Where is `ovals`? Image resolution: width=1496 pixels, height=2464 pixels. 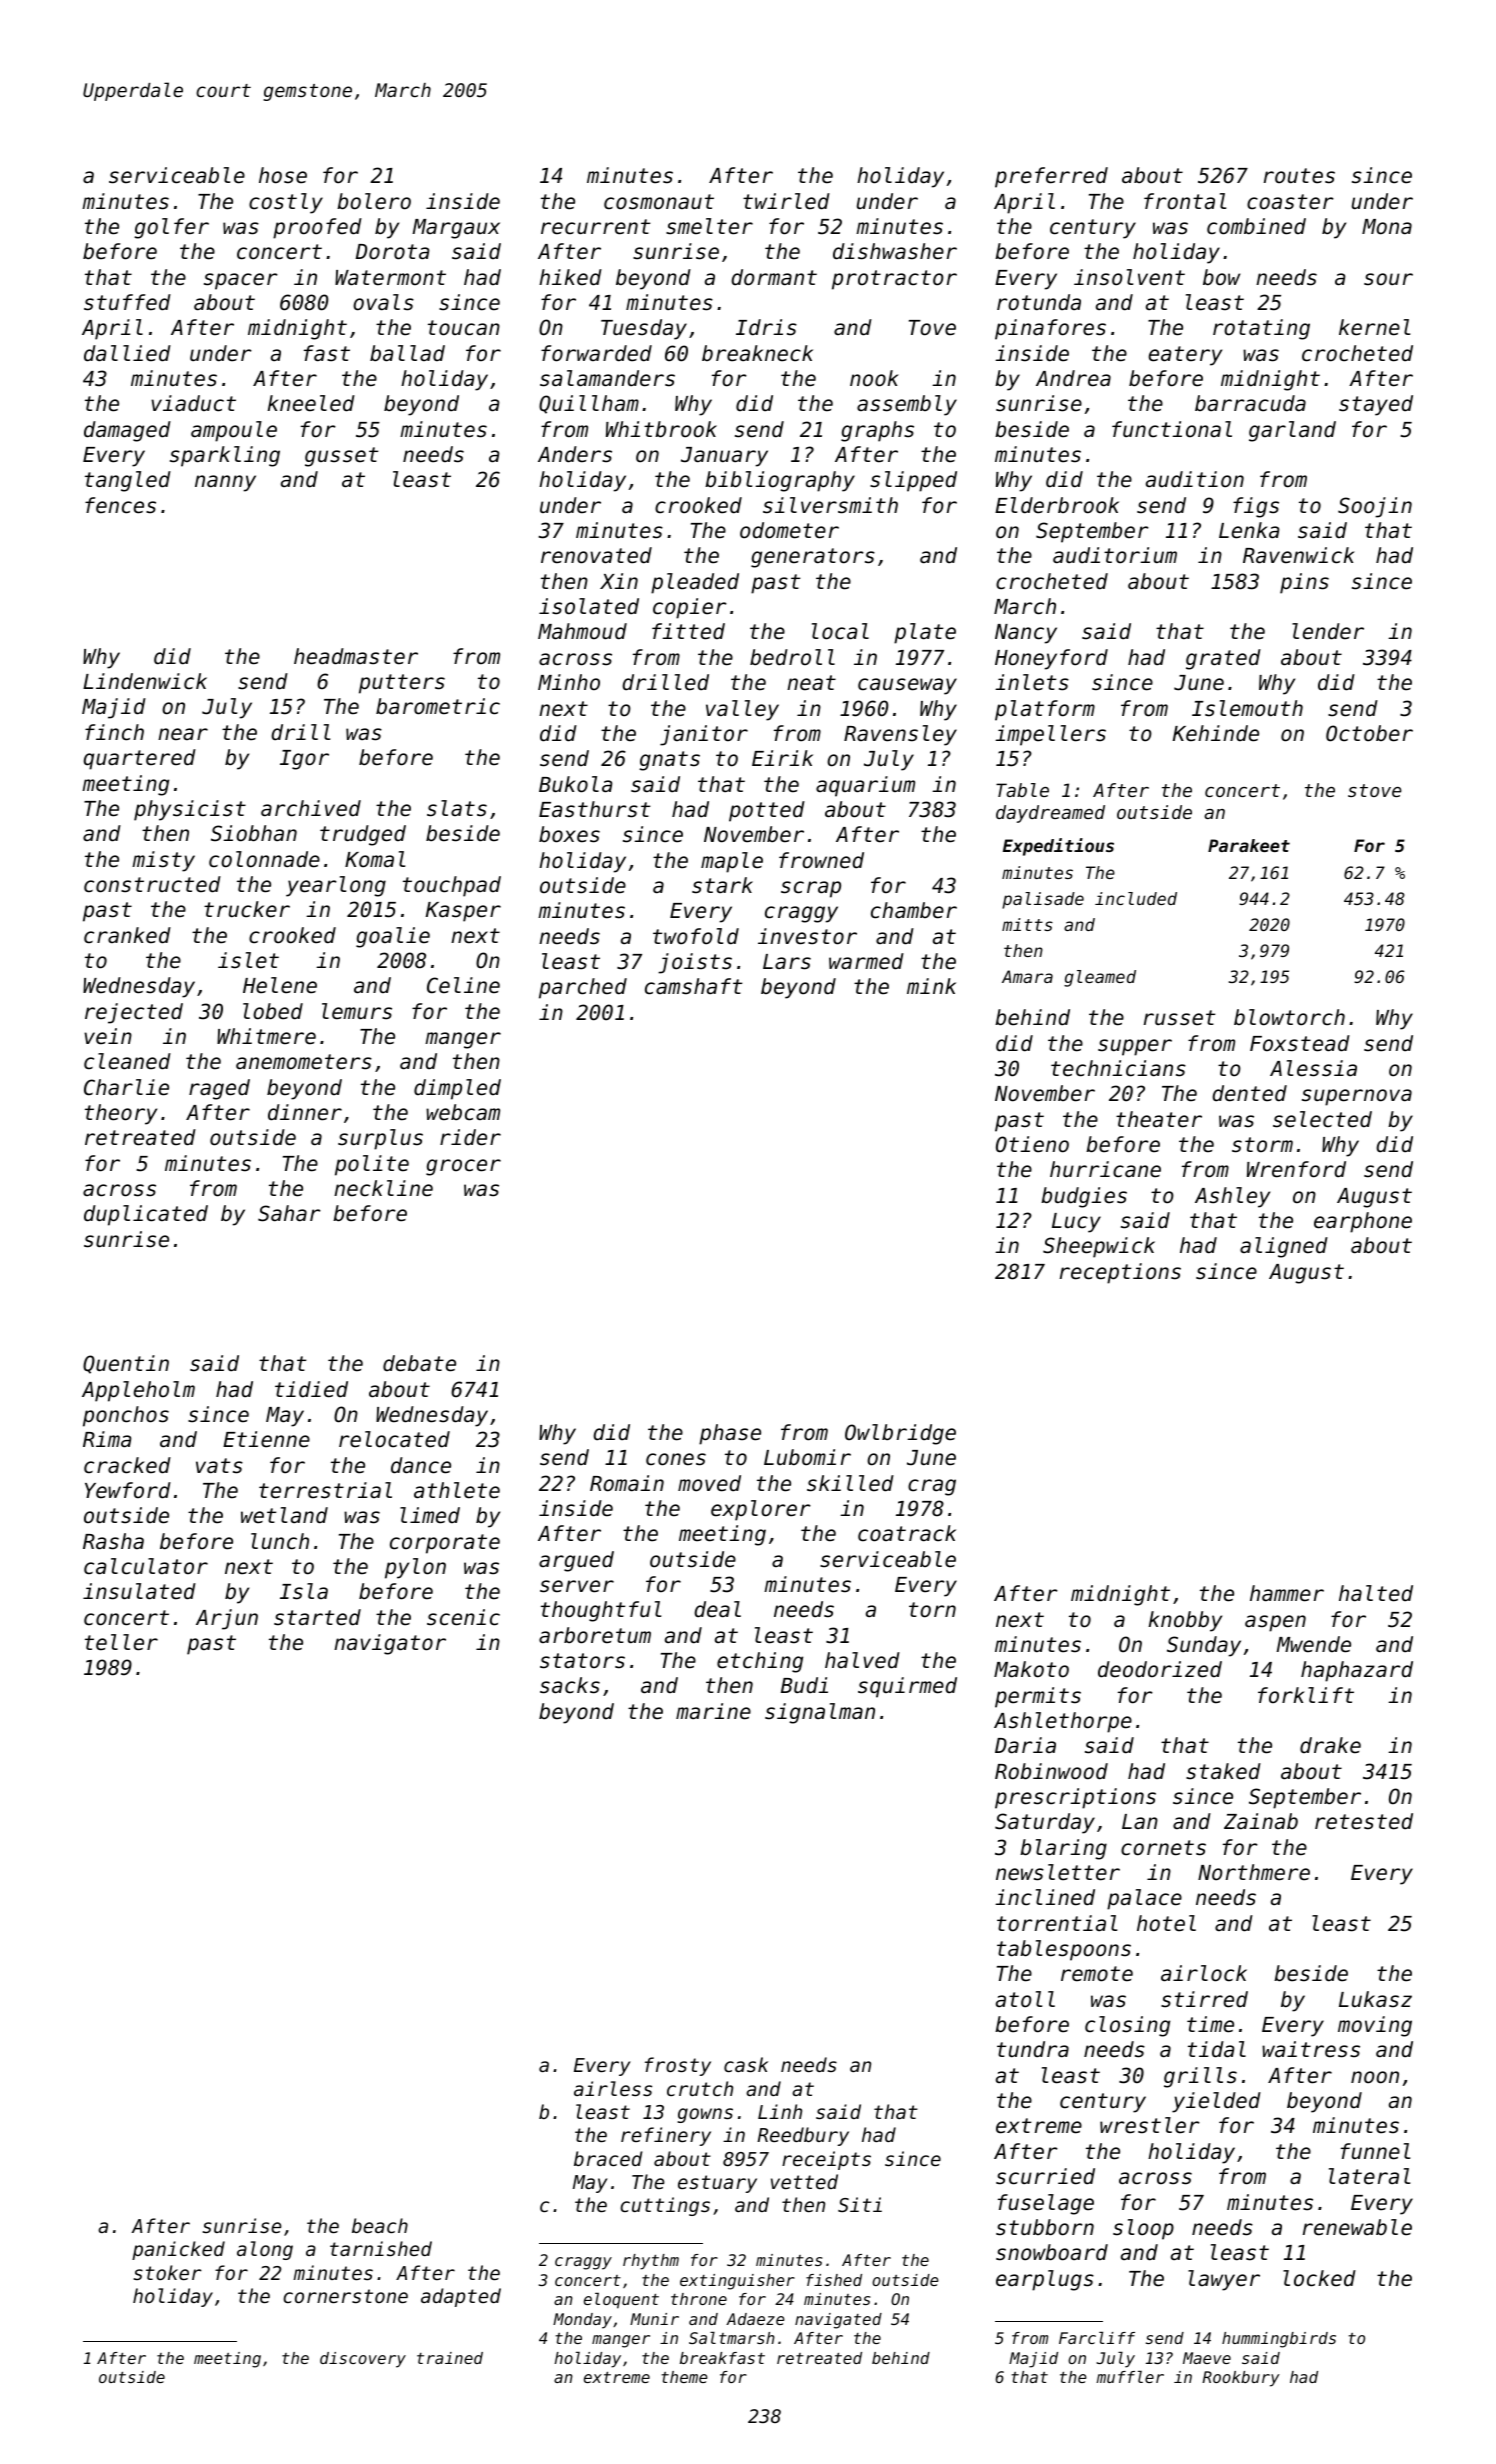 ovals is located at coordinates (383, 302).
